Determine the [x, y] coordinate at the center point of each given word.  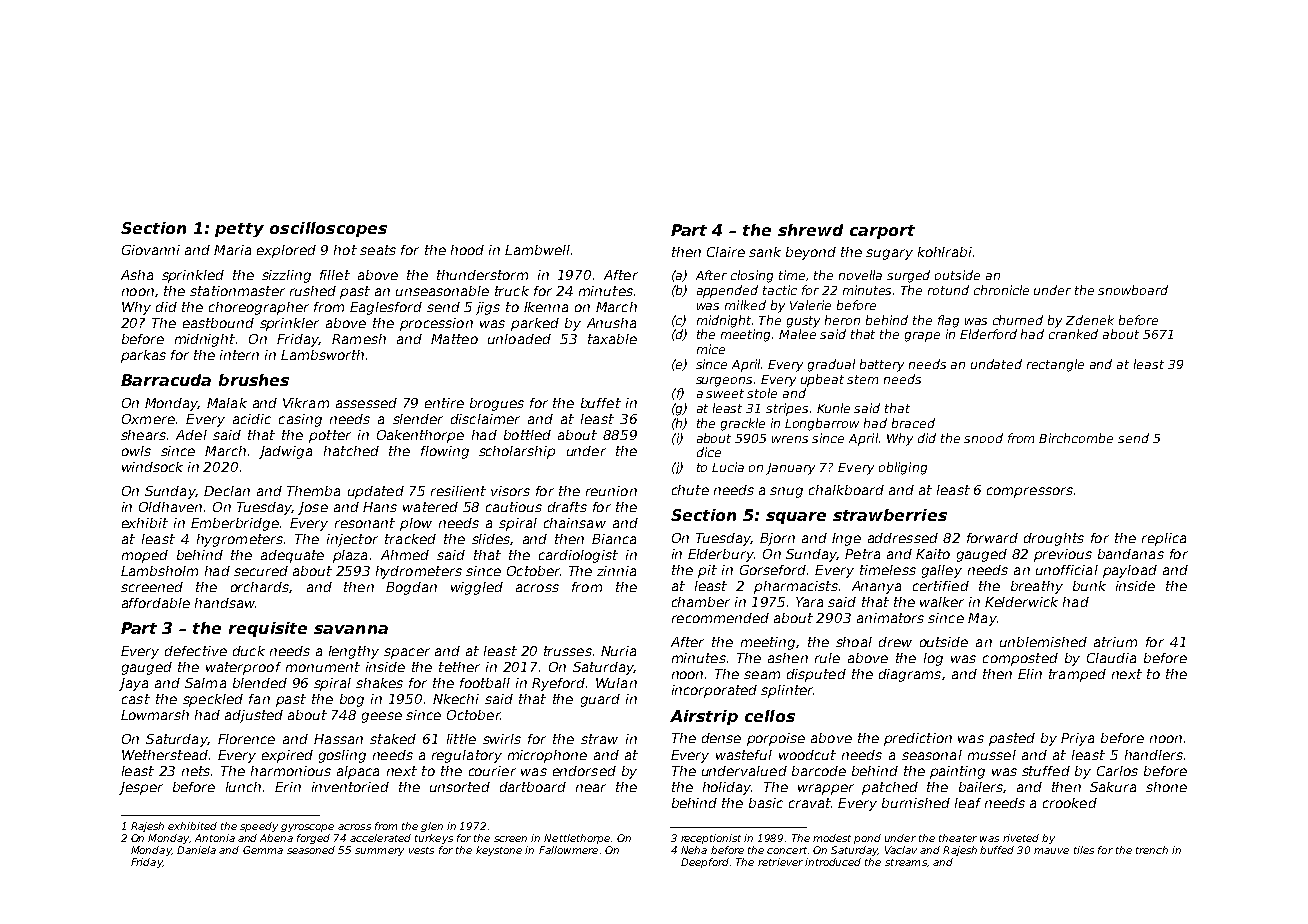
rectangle [1055, 365]
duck [249, 651]
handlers [1154, 755]
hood [467, 250]
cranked [1073, 334]
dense [721, 738]
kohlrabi [945, 252]
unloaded [519, 339]
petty [239, 230]
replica [1164, 539]
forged [313, 839]
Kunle [833, 408]
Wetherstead [165, 755]
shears [143, 435]
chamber [701, 602]
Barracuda [166, 380]
